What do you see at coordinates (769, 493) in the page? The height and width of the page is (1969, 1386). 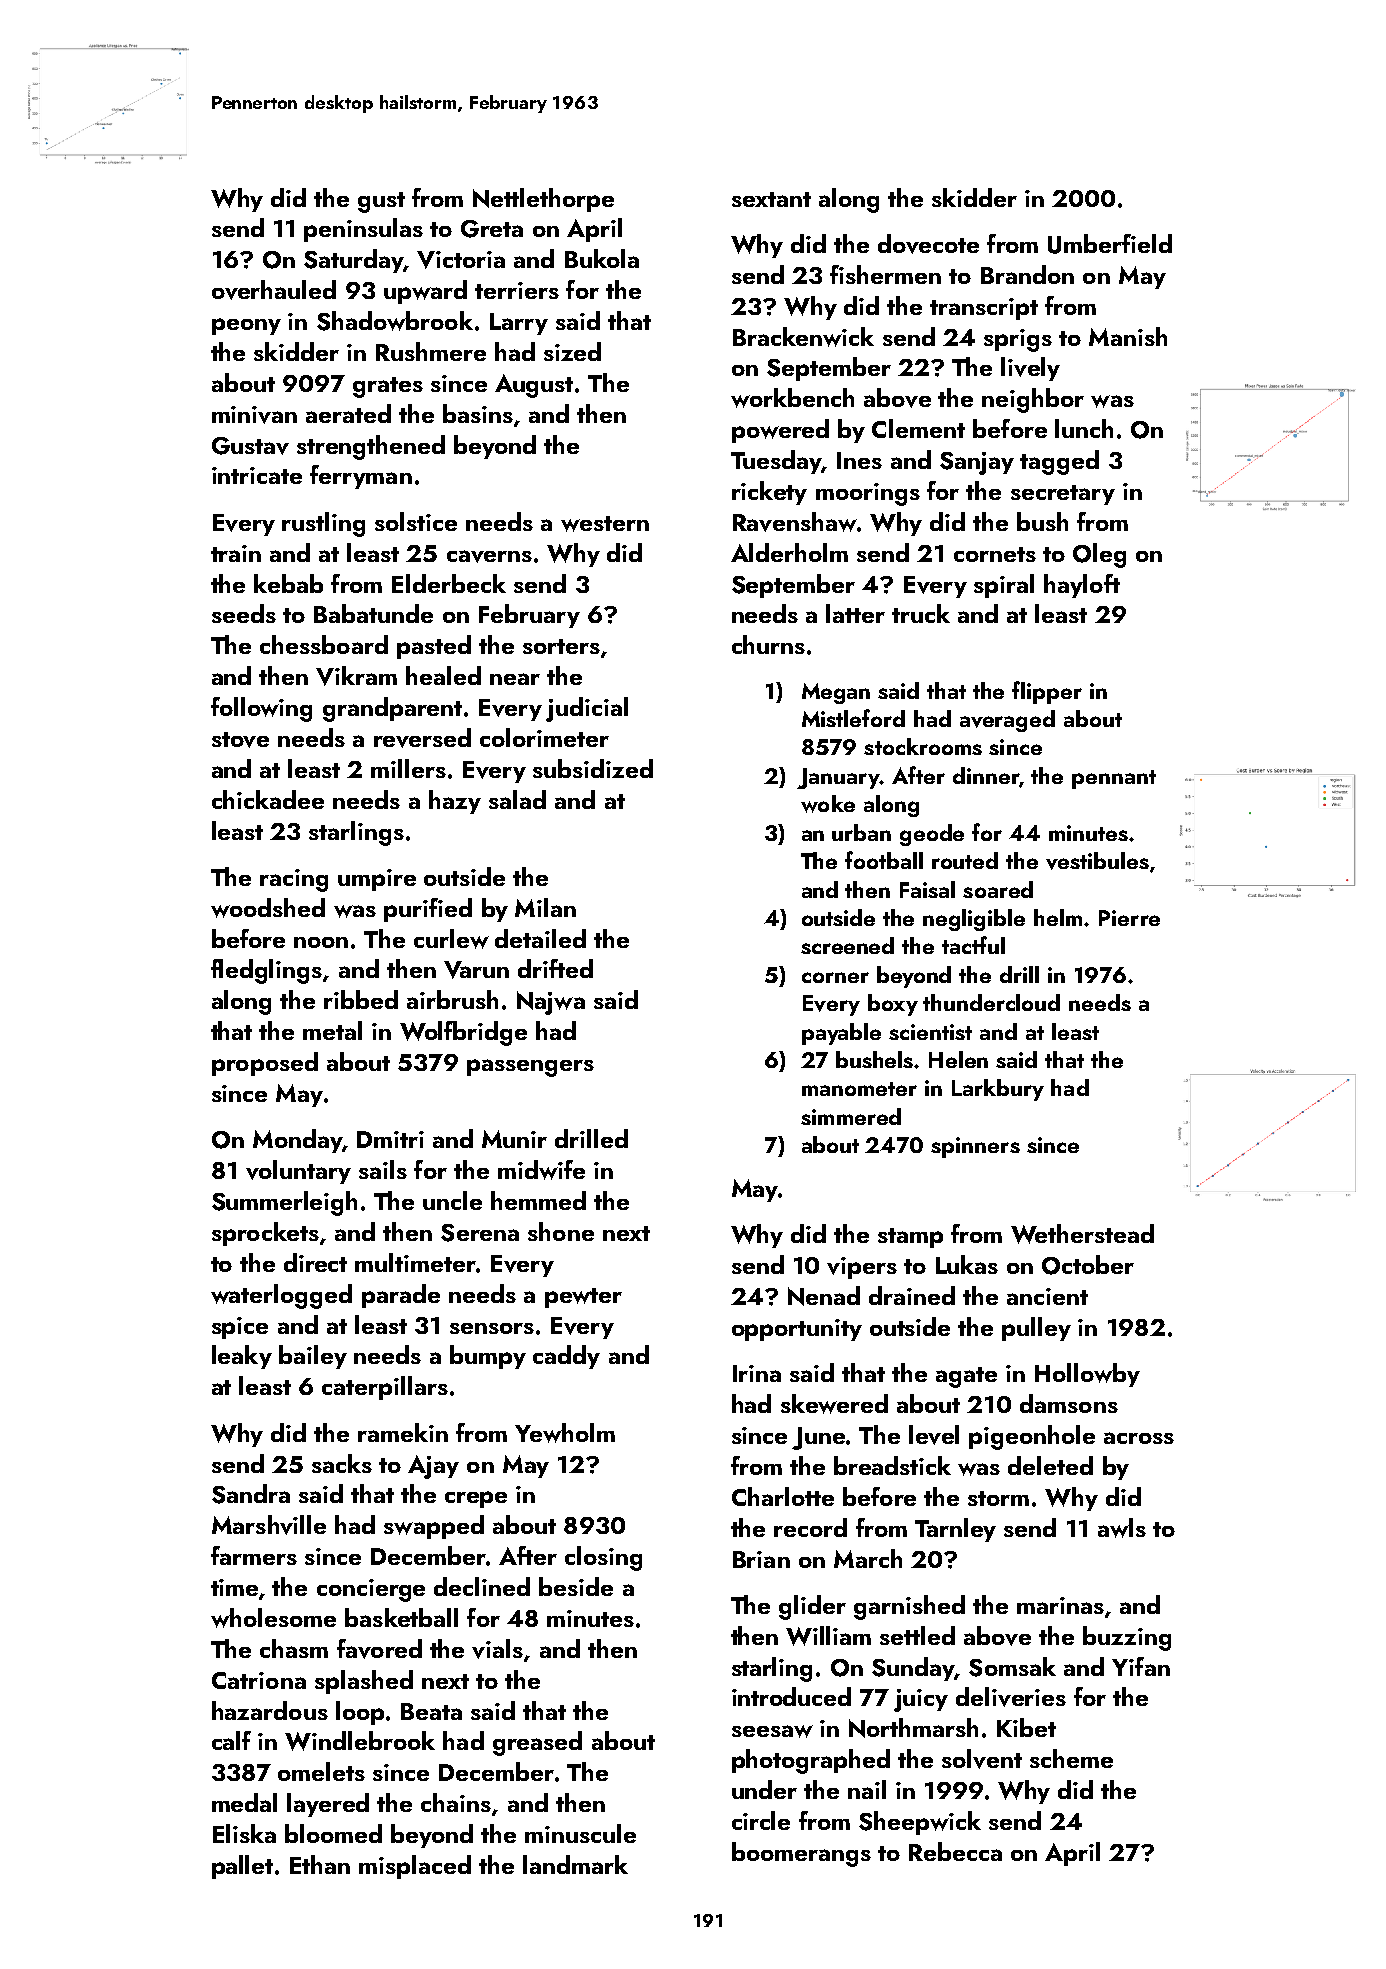 I see `rickety` at bounding box center [769, 493].
